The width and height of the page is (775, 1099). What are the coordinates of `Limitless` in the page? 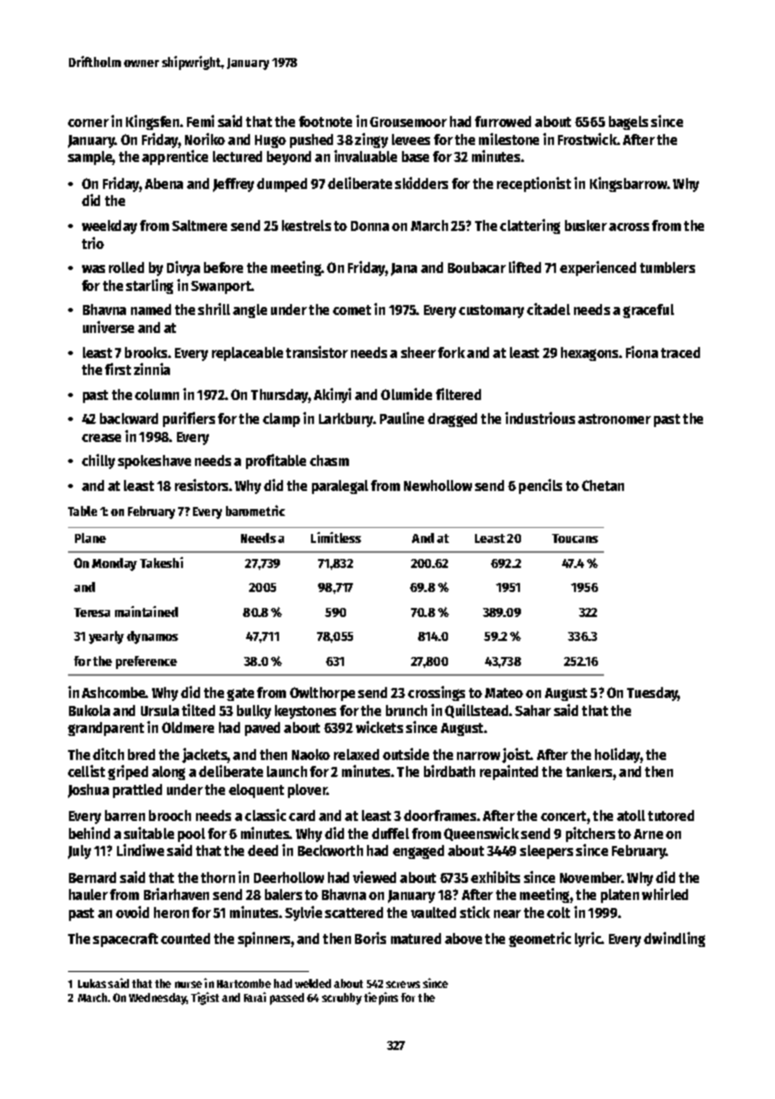 It's located at (336, 537).
